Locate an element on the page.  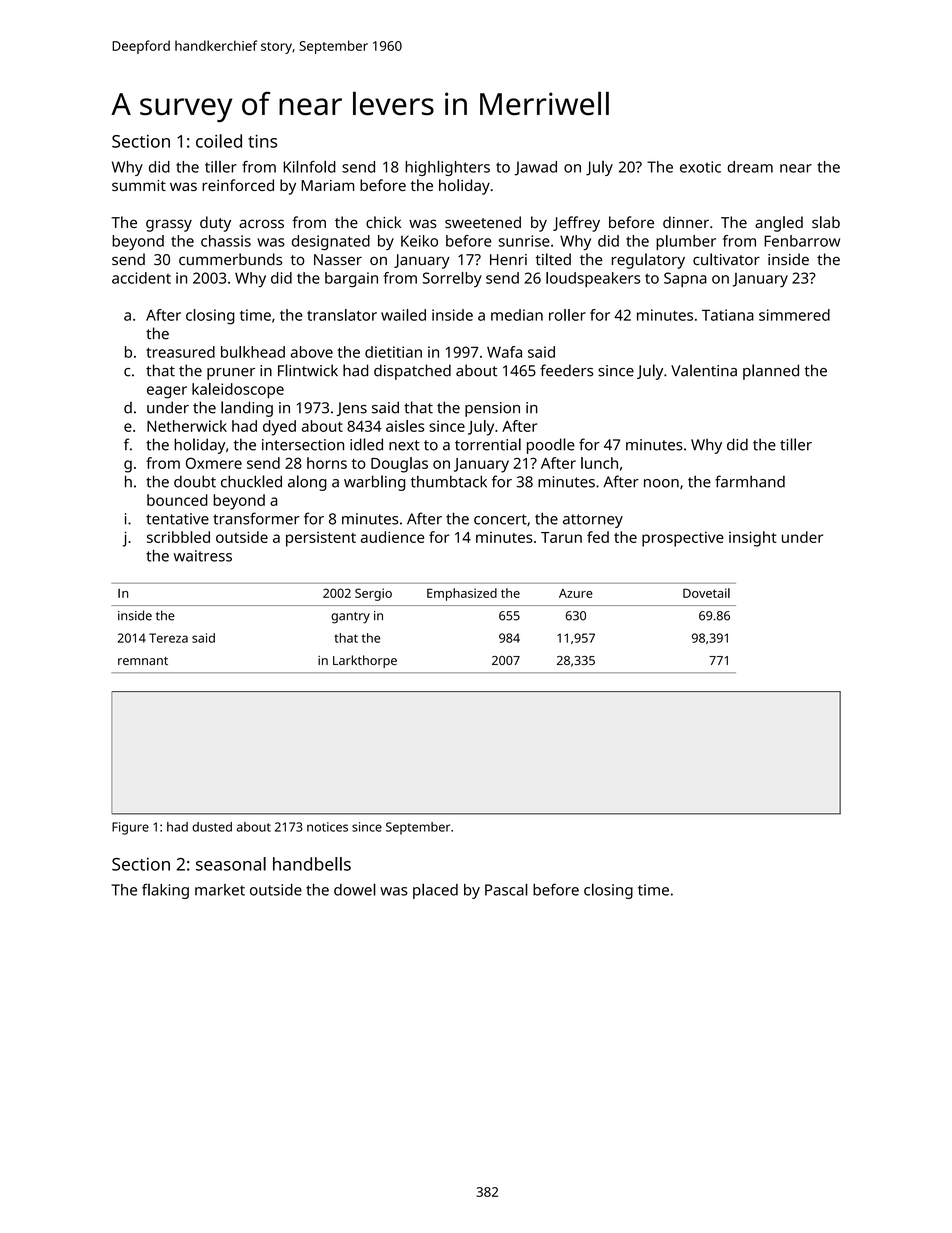
plumber is located at coordinates (686, 242).
